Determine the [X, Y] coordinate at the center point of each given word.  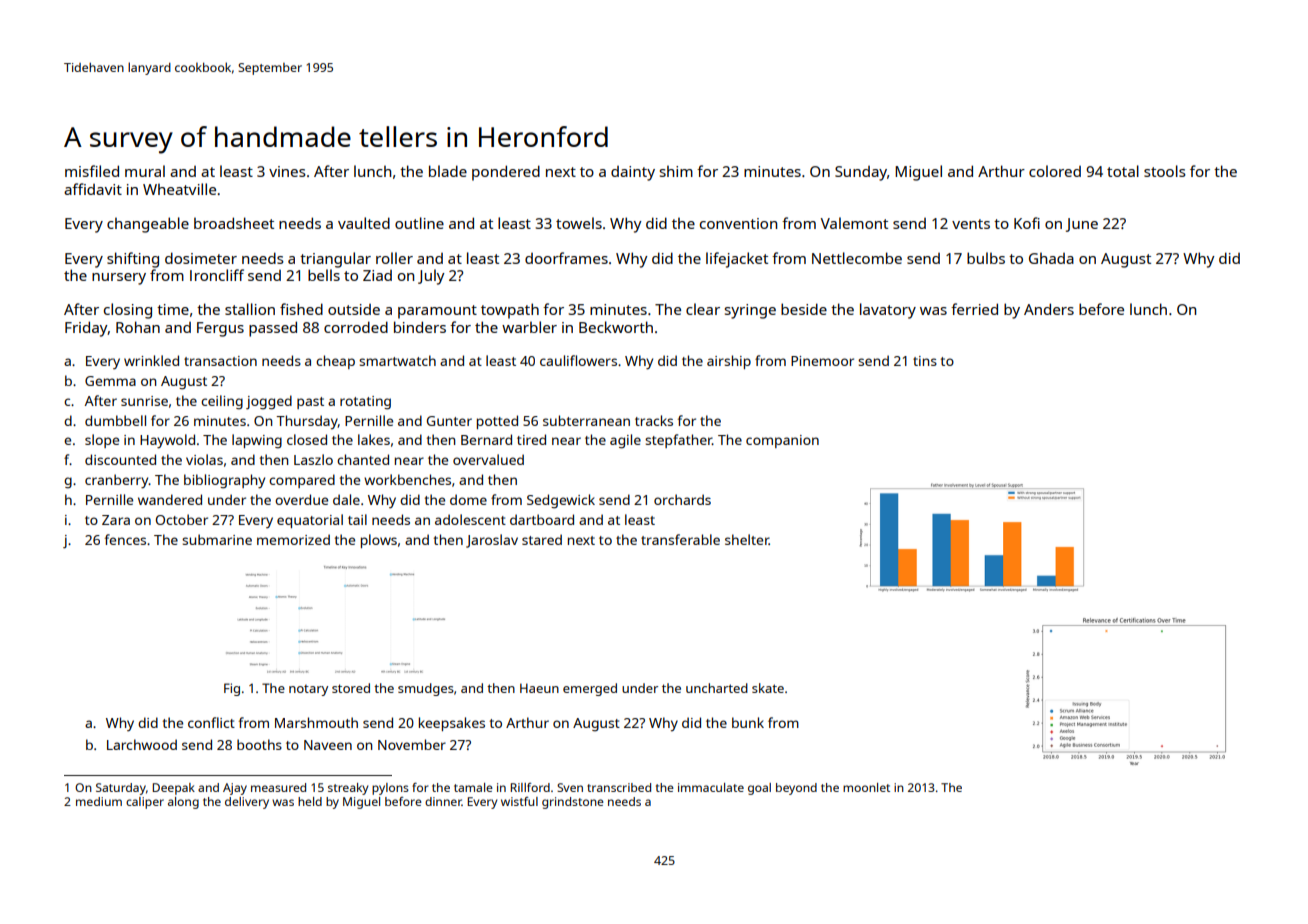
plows [379, 541]
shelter [747, 539]
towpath [510, 311]
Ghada [1051, 258]
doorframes [566, 258]
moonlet [866, 787]
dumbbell [115, 420]
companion [782, 441]
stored [351, 688]
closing [128, 311]
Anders [1049, 309]
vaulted [364, 223]
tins [925, 361]
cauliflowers [578, 360]
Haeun [539, 688]
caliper [145, 803]
